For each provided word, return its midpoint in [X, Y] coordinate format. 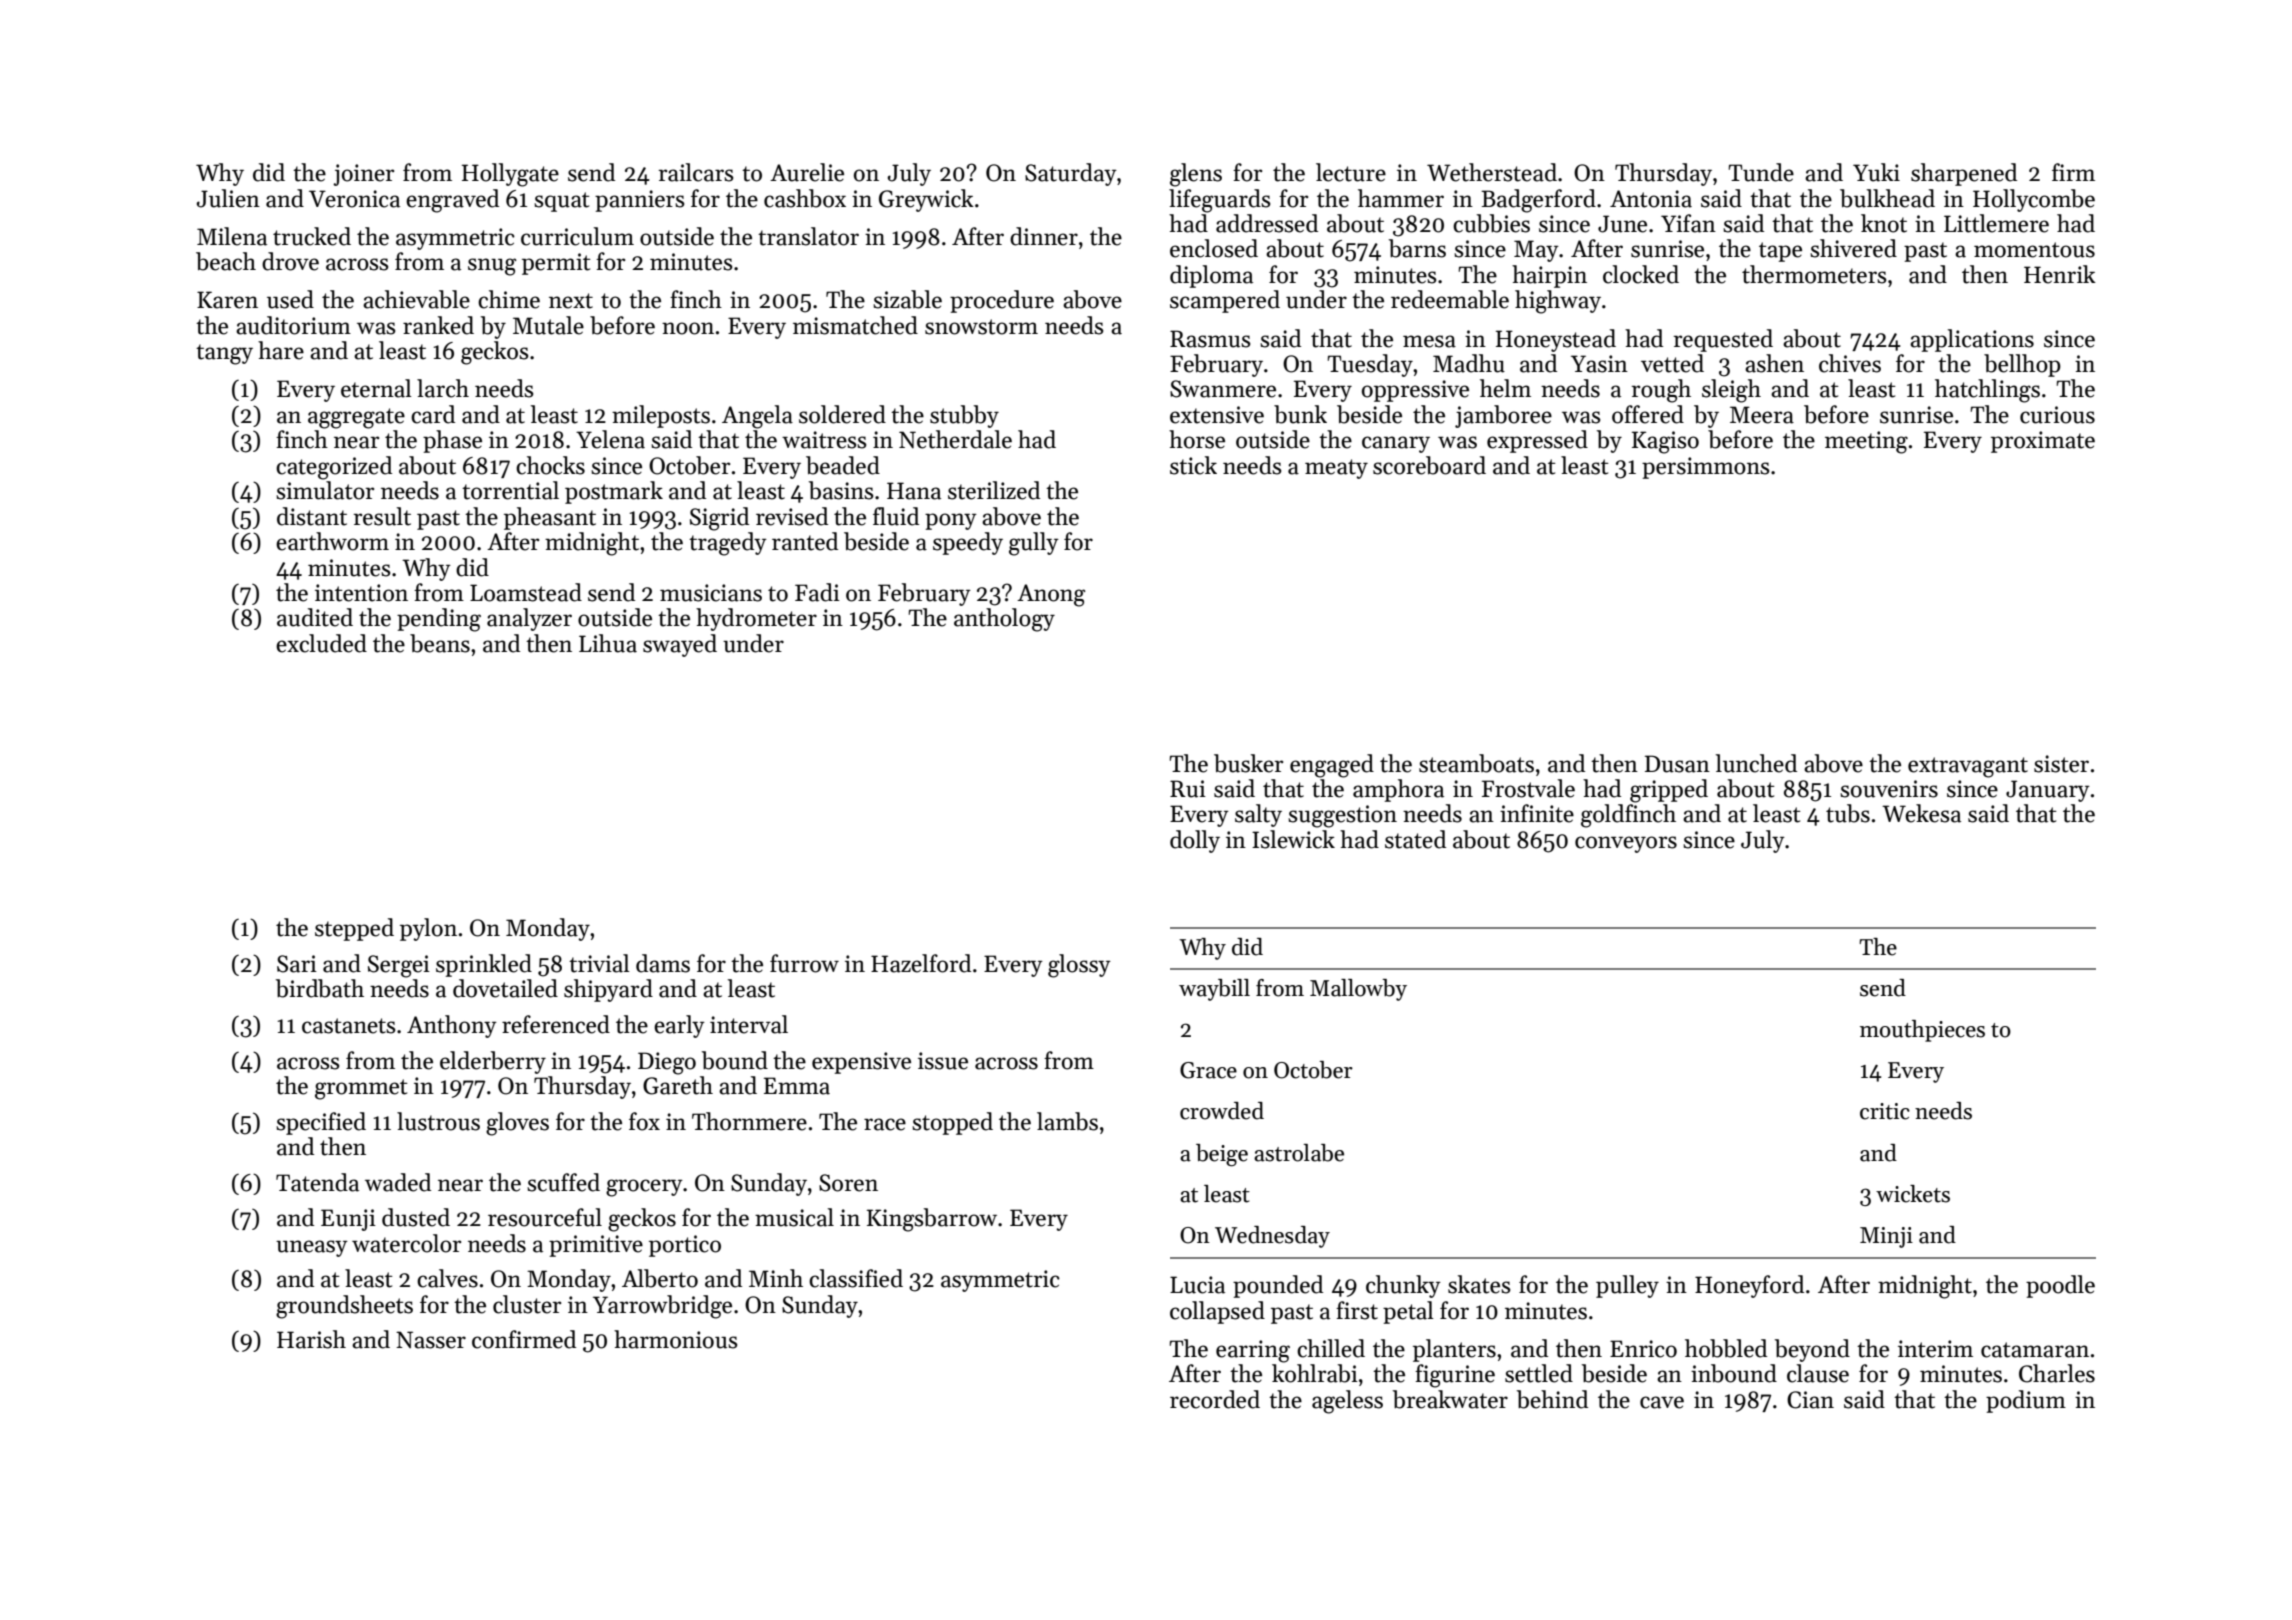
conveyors [1626, 844]
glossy [1079, 966]
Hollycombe [2034, 200]
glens [1196, 175]
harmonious [676, 1339]
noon [688, 328]
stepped [354, 929]
